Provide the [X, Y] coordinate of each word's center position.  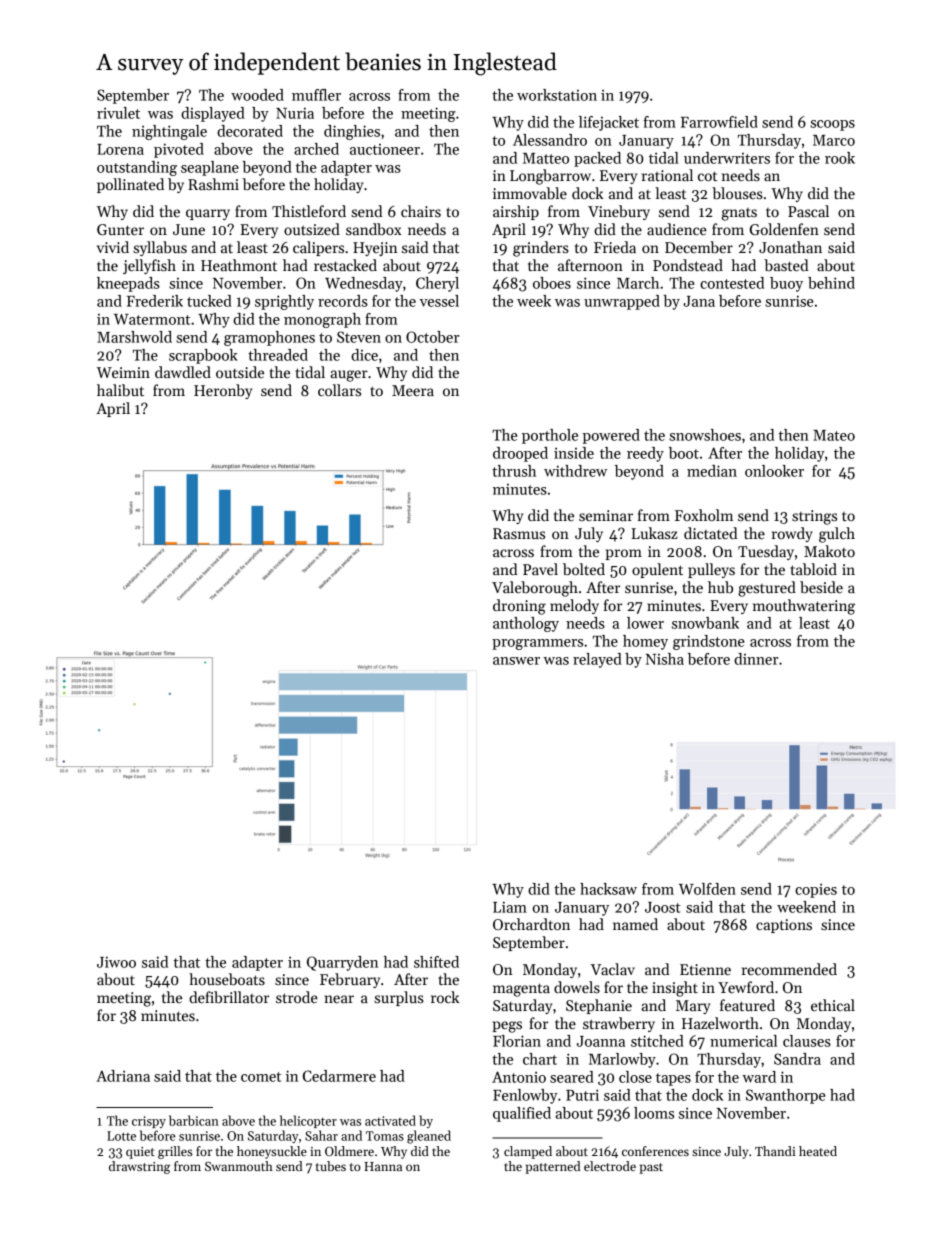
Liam [510, 907]
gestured [767, 589]
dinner [756, 659]
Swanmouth [239, 1166]
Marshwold [134, 337]
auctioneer [385, 149]
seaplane [210, 168]
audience [677, 229]
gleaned [429, 1137]
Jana [699, 301]
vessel [439, 301]
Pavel [540, 569]
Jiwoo [116, 962]
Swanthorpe [785, 1096]
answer [516, 661]
